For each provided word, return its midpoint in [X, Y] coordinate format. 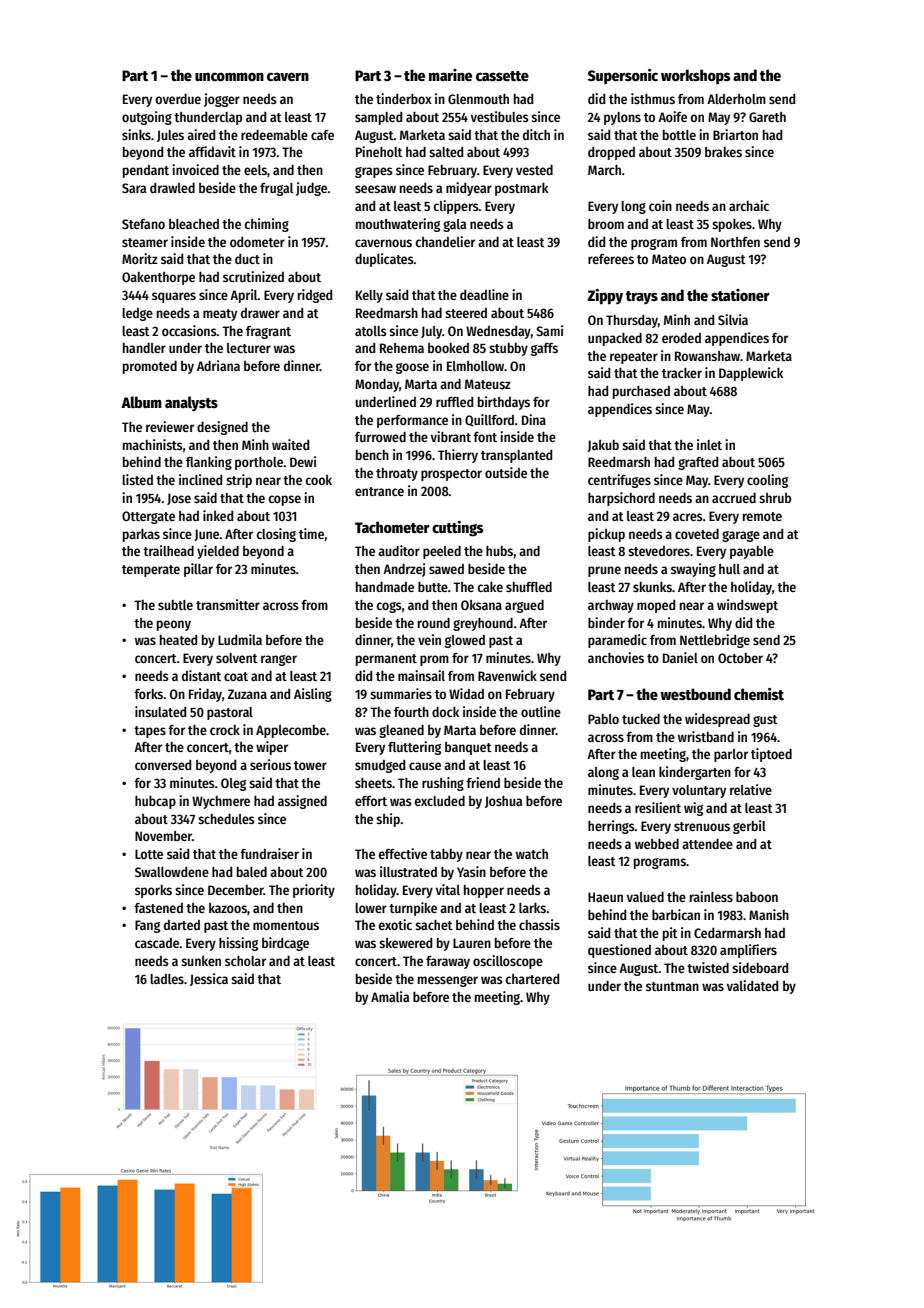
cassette [502, 76]
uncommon [229, 77]
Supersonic [623, 76]
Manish [769, 914]
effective [403, 853]
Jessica [209, 979]
